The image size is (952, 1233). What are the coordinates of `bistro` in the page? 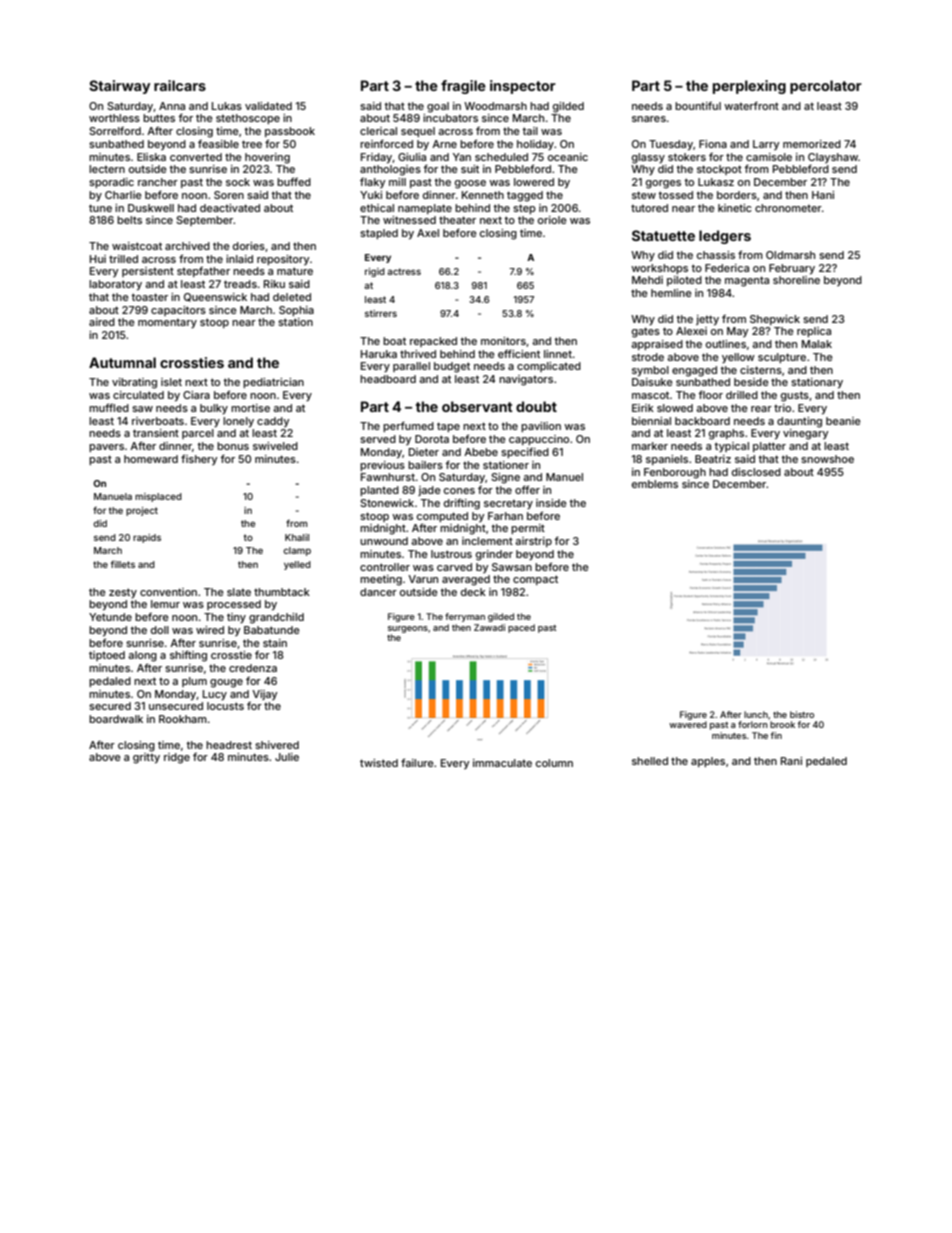 It's located at (802, 714).
